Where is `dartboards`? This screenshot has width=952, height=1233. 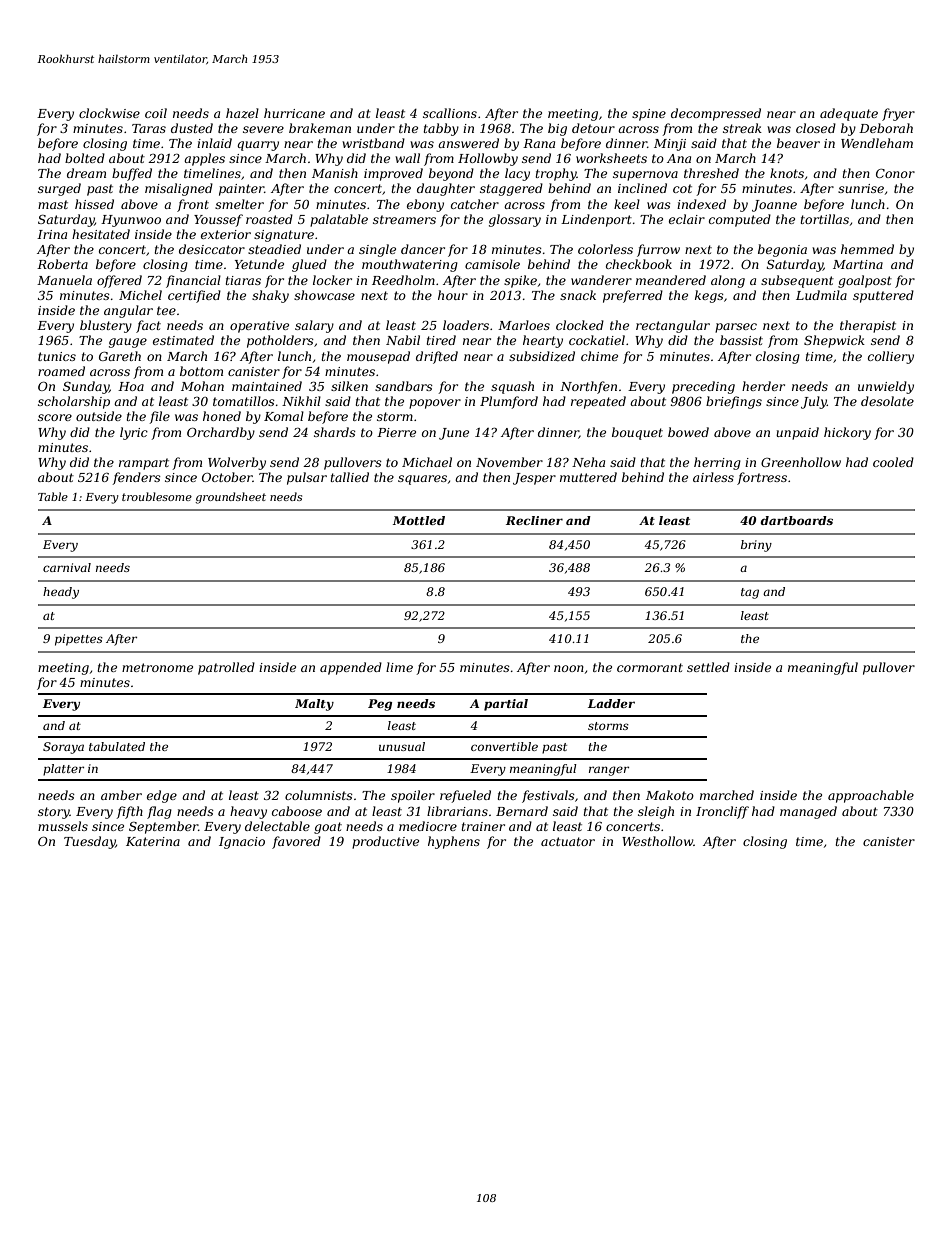
dartboards is located at coordinates (796, 520).
